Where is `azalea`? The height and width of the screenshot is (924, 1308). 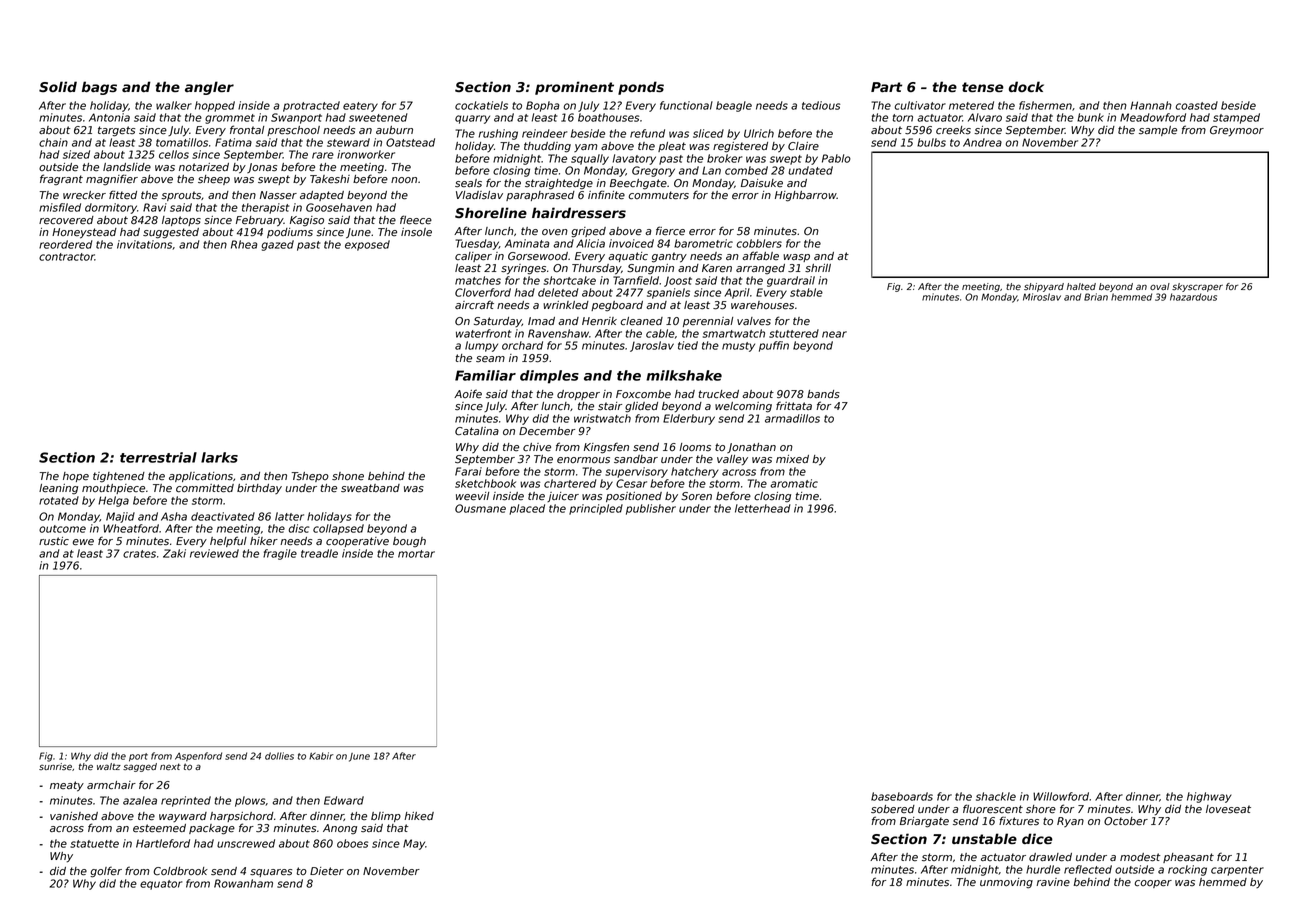 azalea is located at coordinates (140, 800).
